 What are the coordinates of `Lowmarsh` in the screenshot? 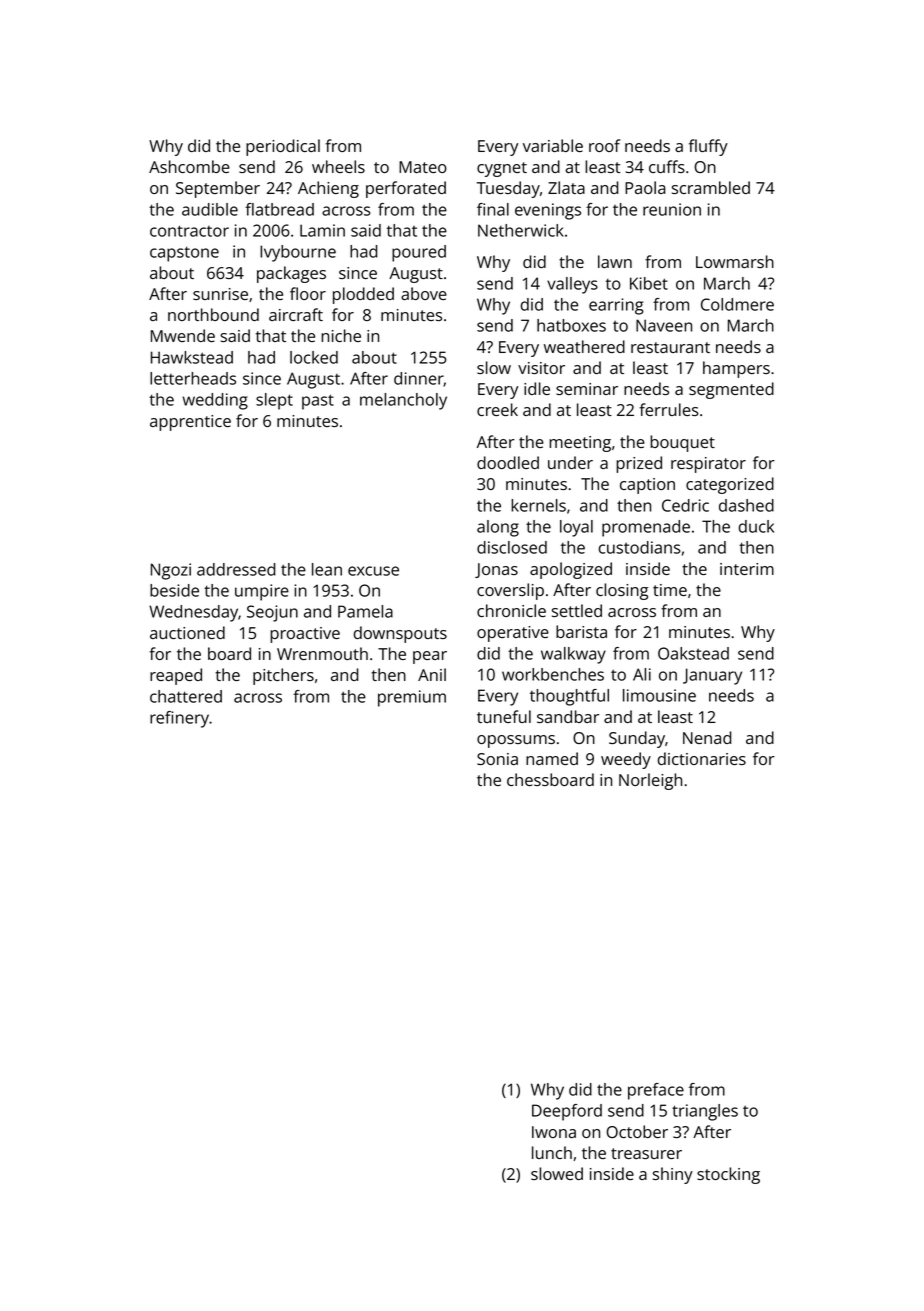 It's located at (735, 261).
